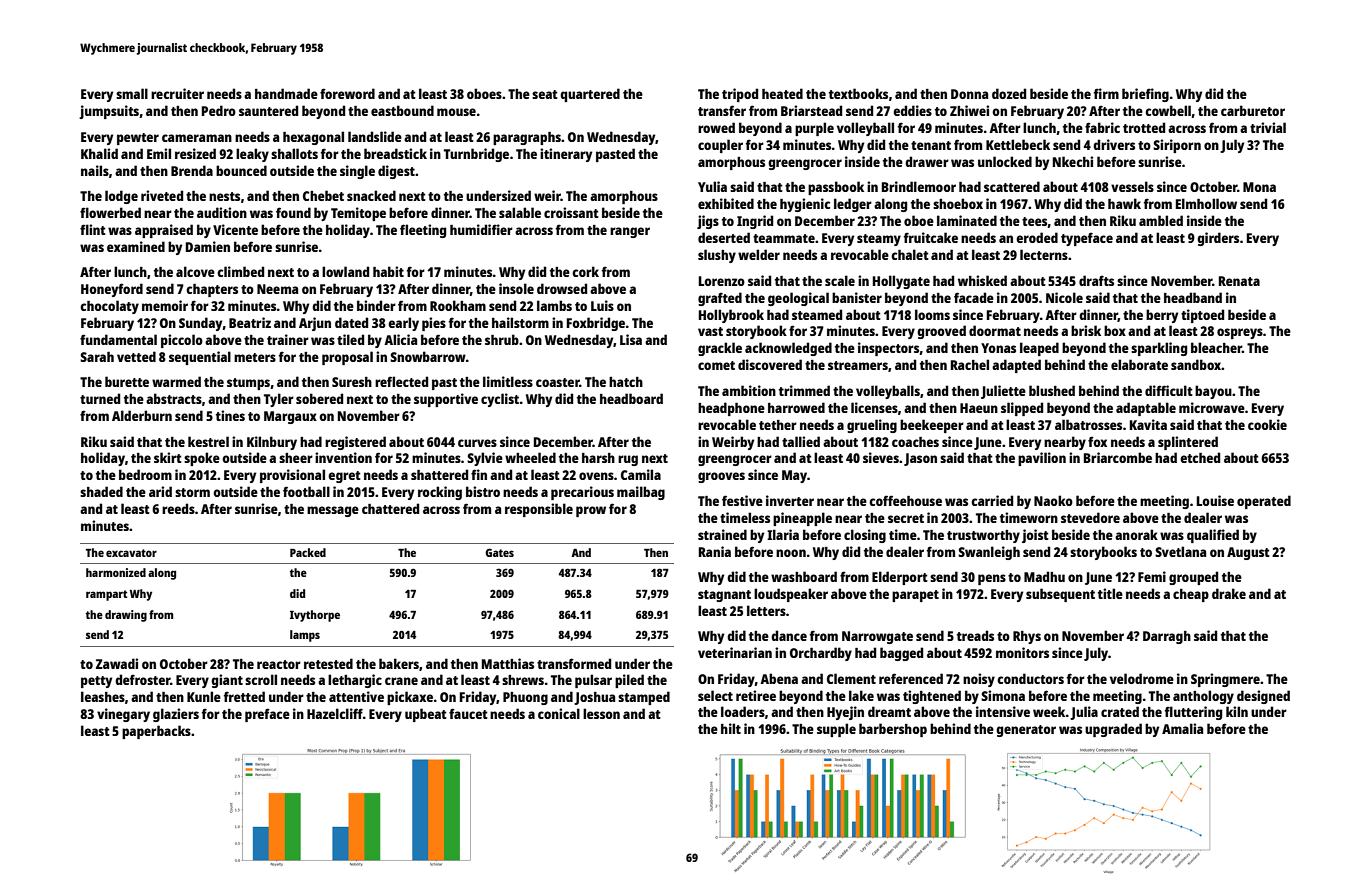  I want to click on fruitcake, so click(931, 237).
